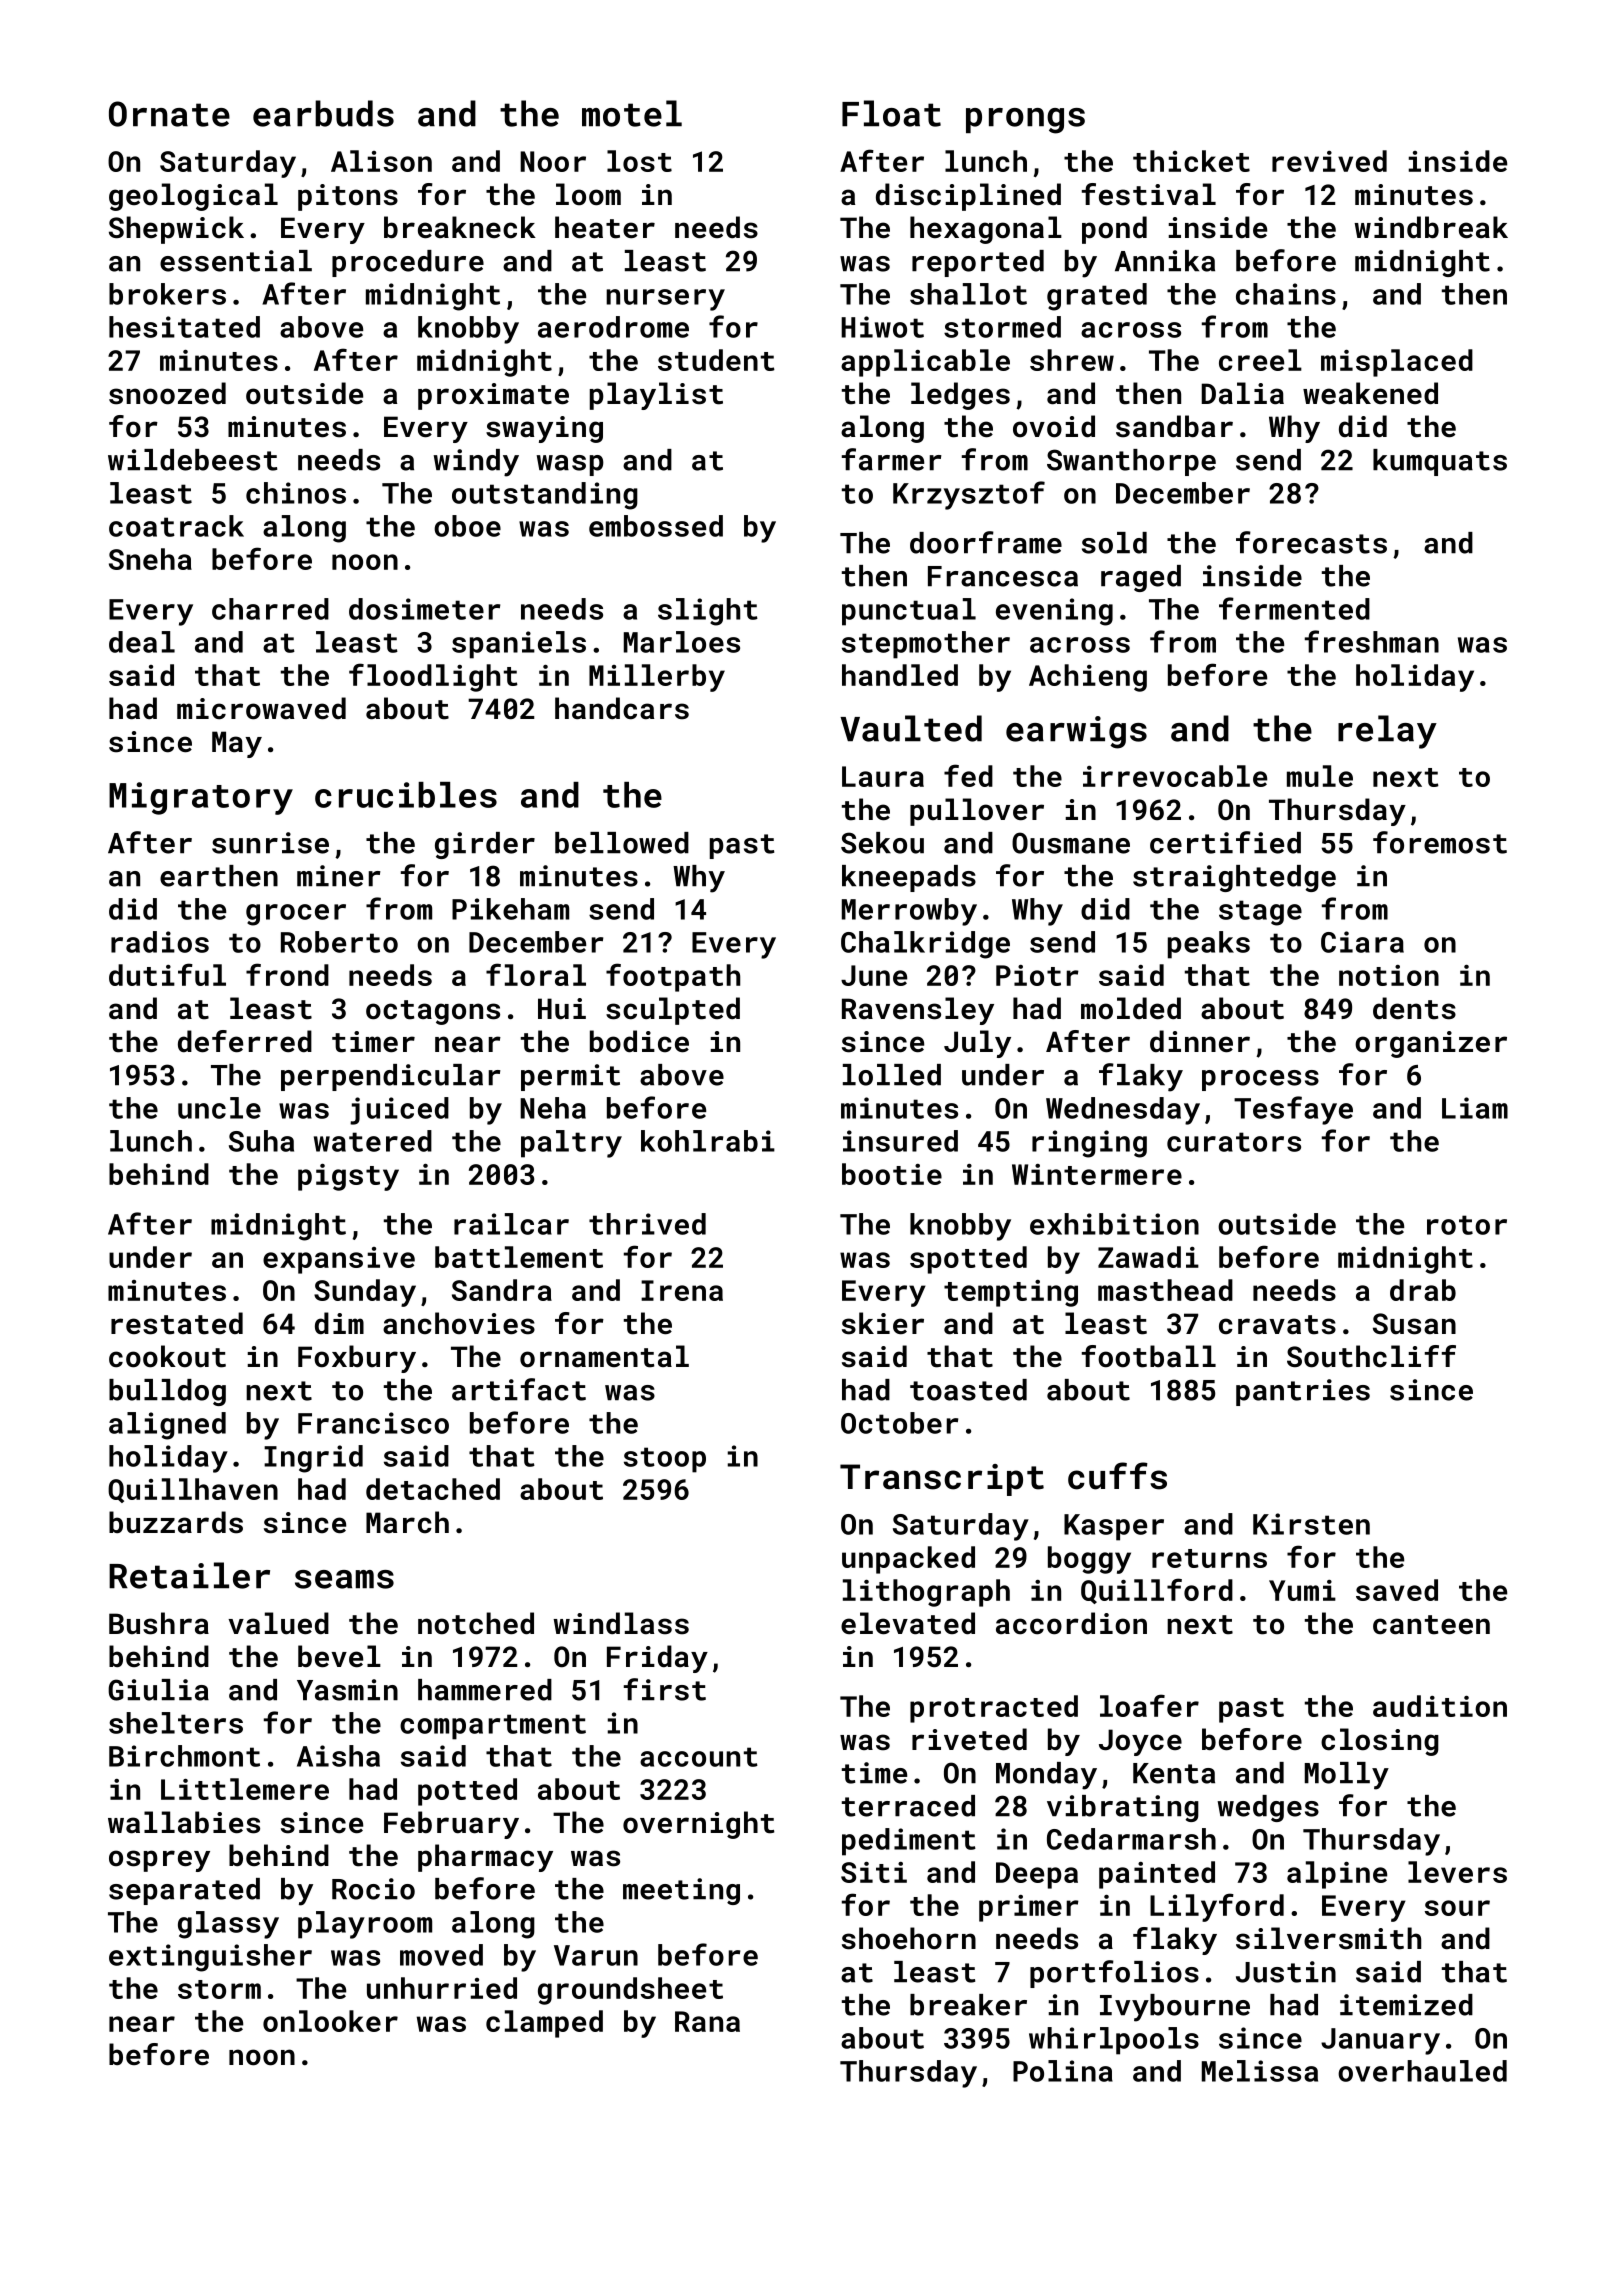 The width and height of the document is (1620, 2292). What do you see at coordinates (1260, 1080) in the document?
I see `process` at bounding box center [1260, 1080].
